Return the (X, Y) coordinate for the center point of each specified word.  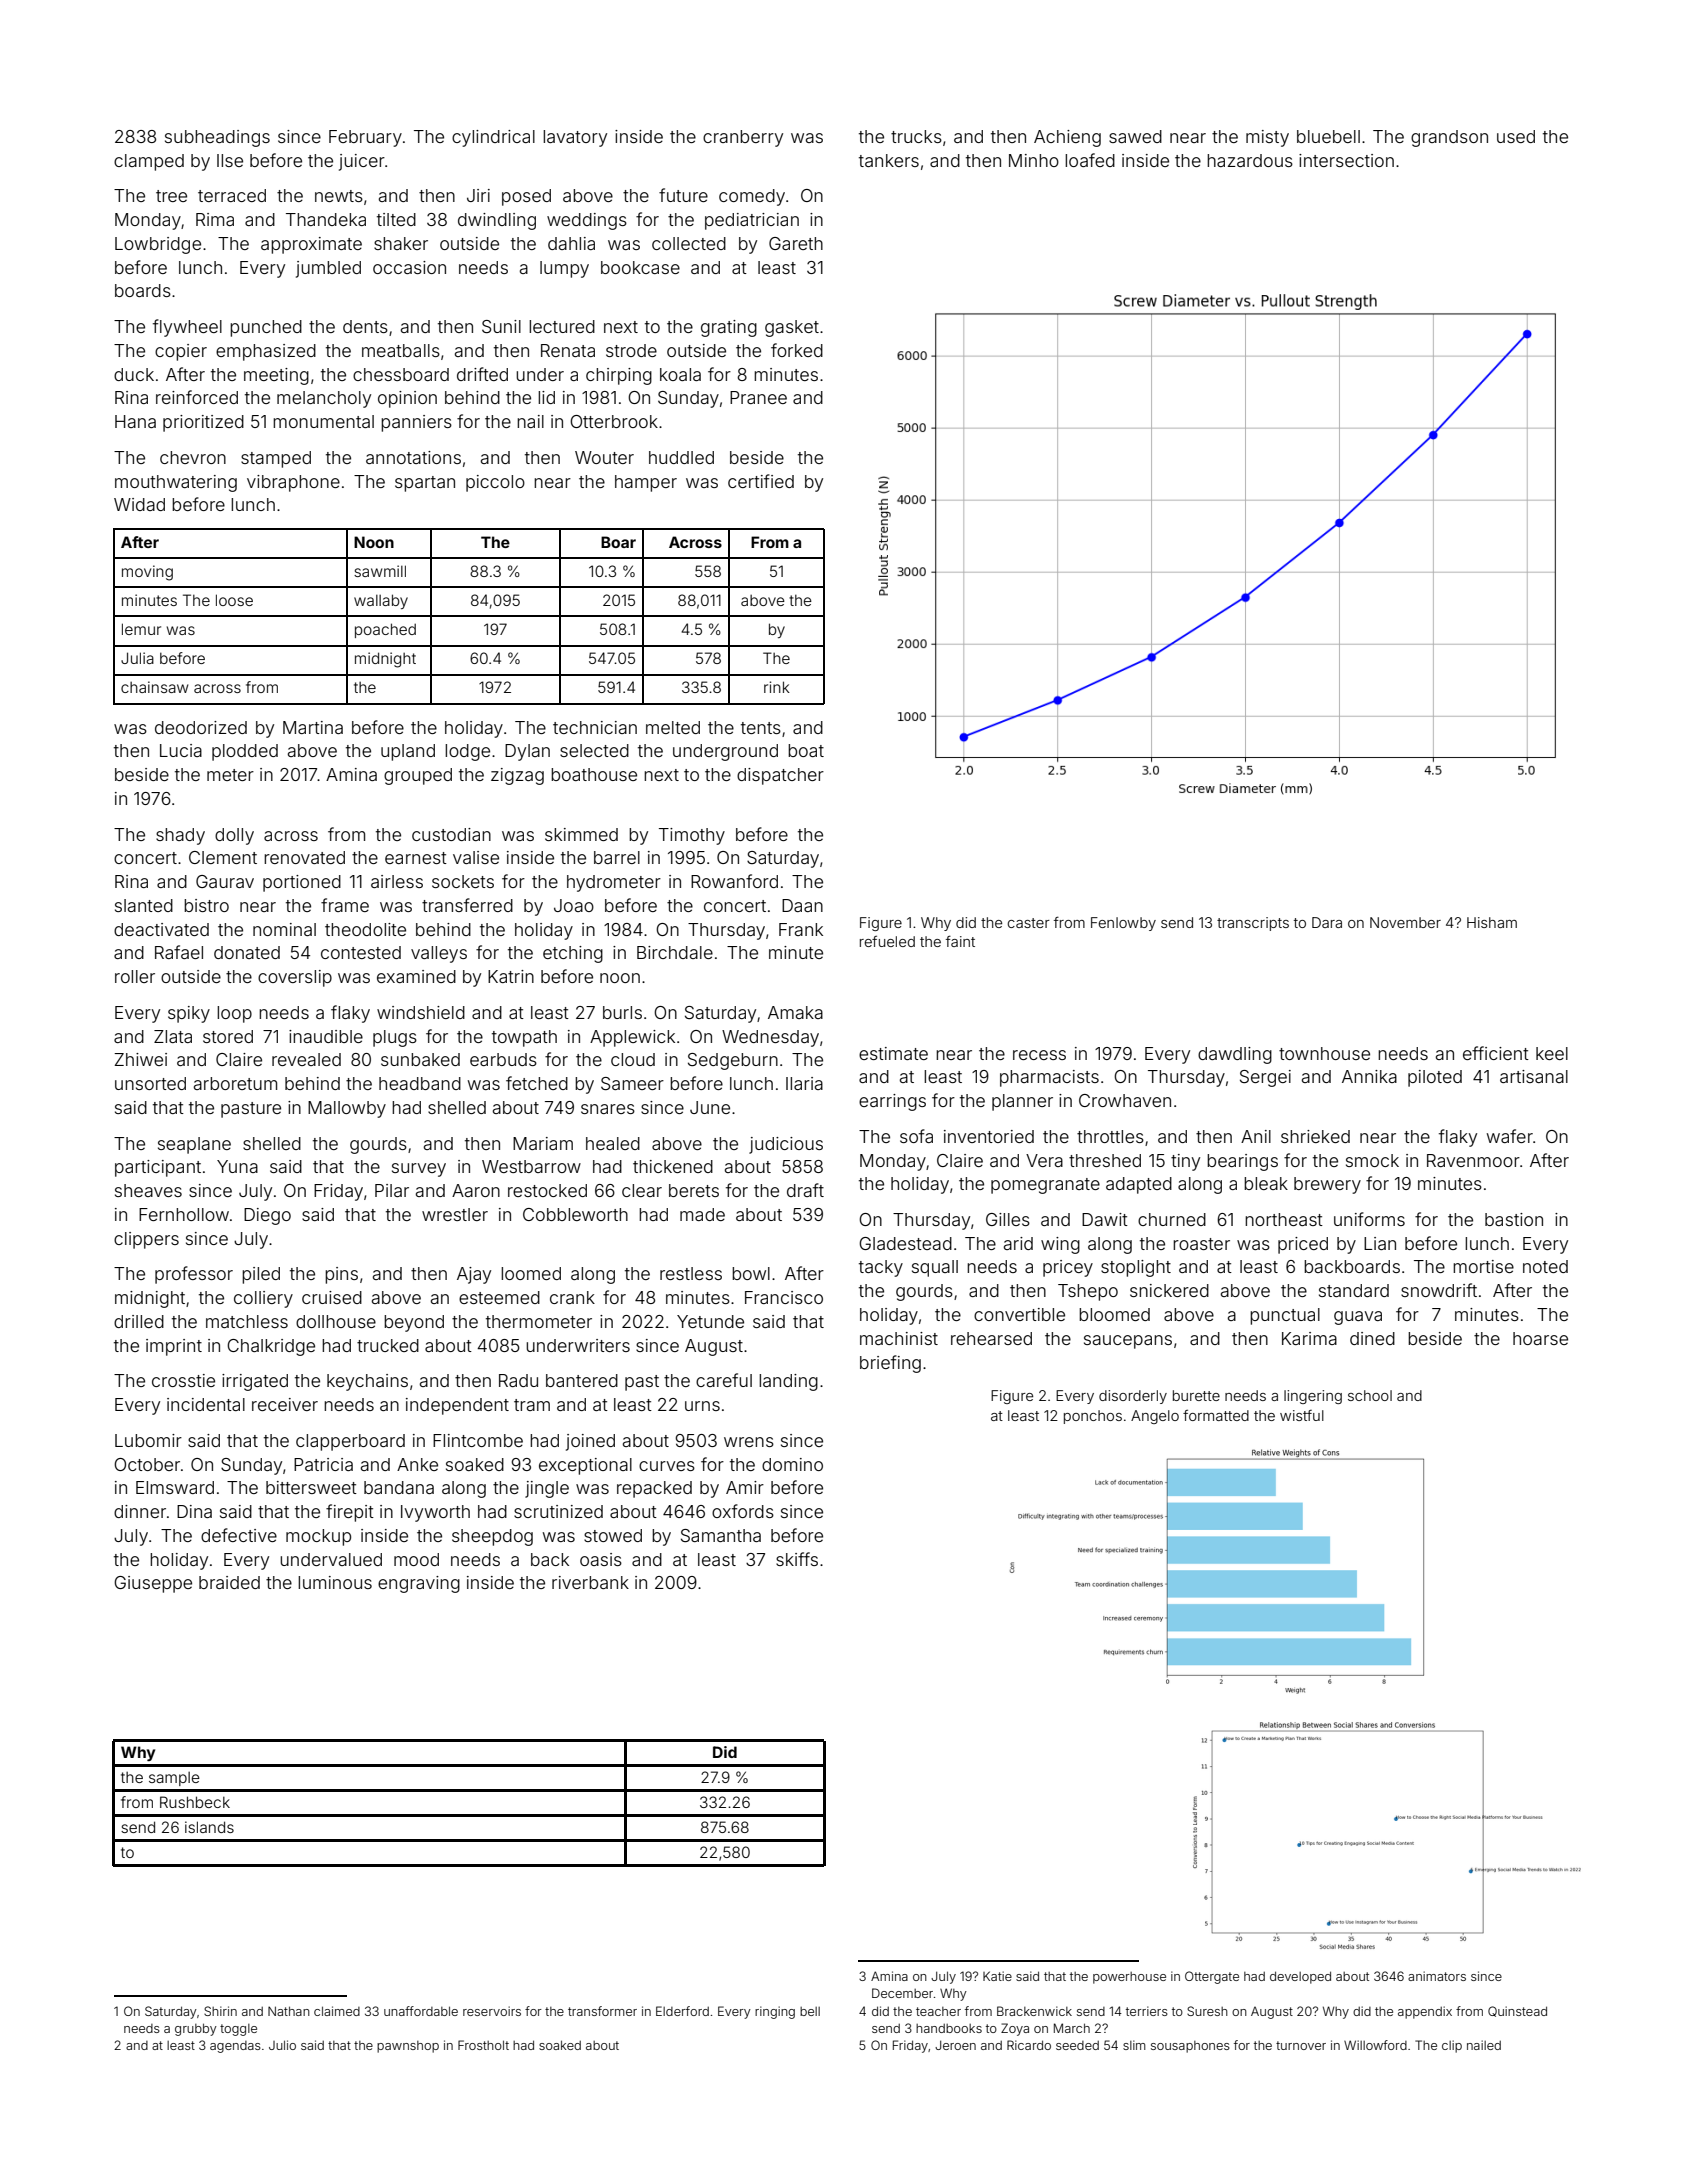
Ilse (230, 160)
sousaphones (1190, 2047)
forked (797, 350)
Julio (282, 2045)
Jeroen (955, 2045)
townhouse (1324, 1053)
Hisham (1492, 922)
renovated (304, 857)
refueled (887, 941)
